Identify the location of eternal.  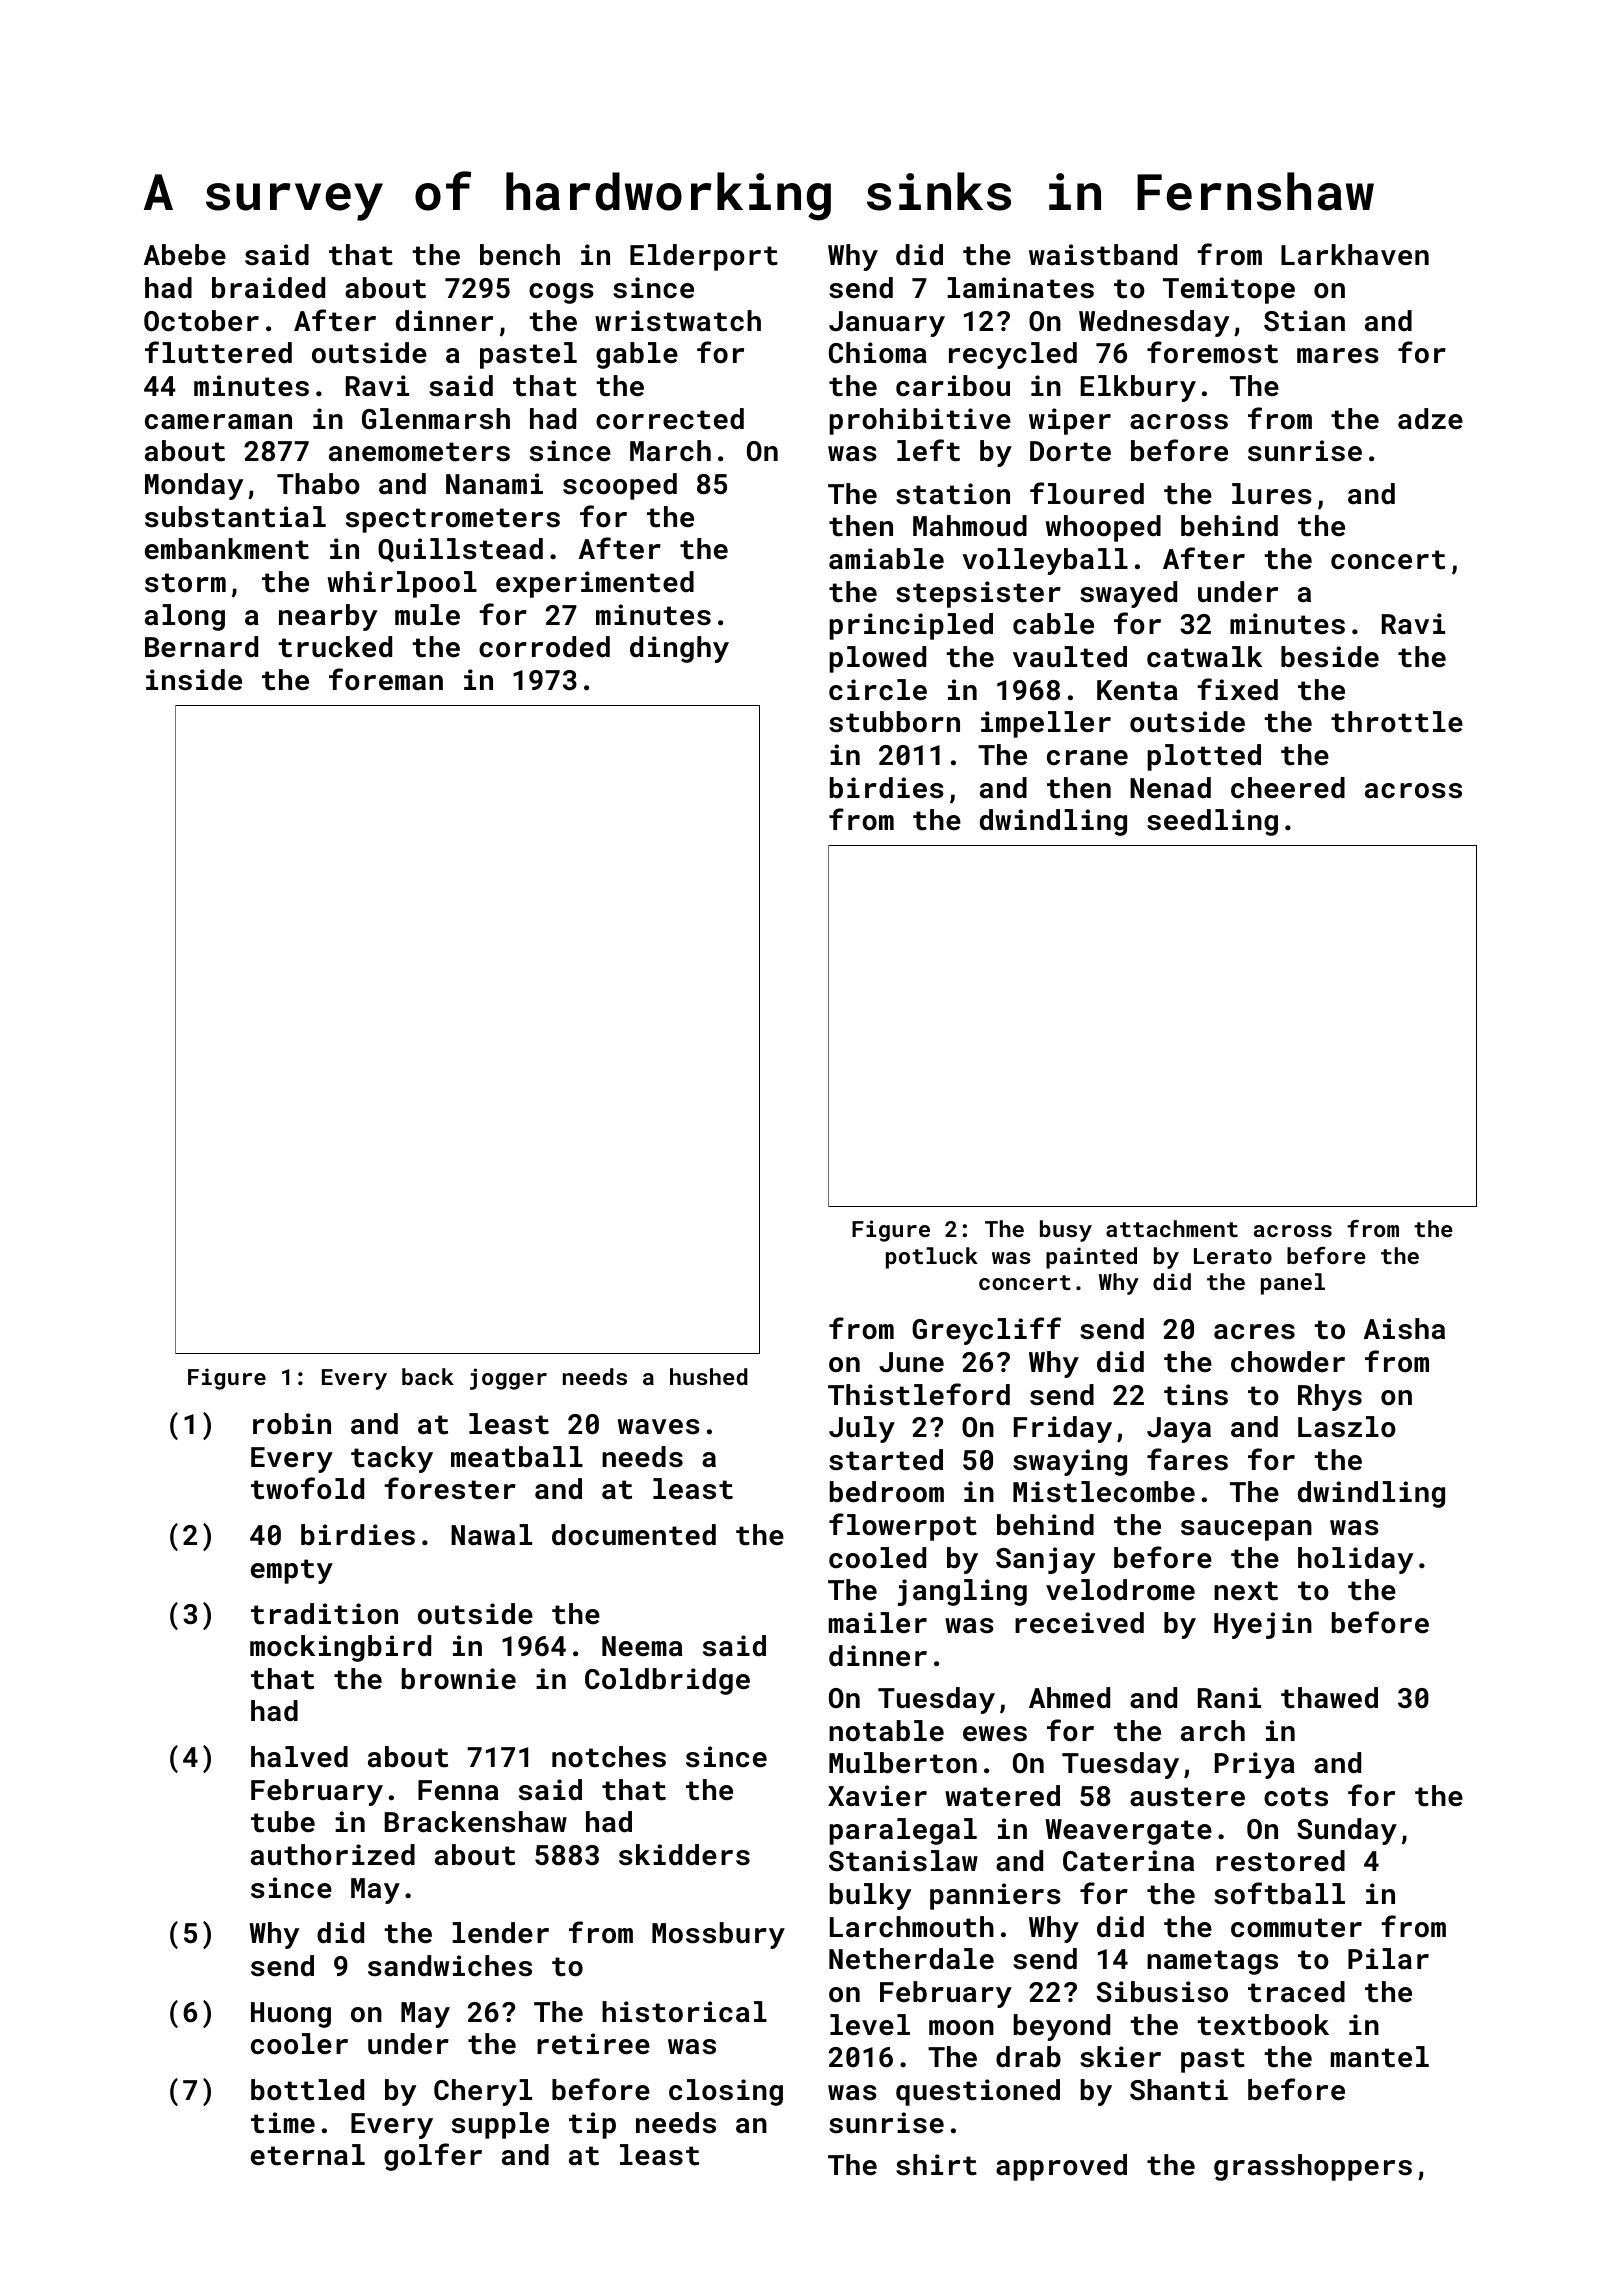
(308, 2155).
